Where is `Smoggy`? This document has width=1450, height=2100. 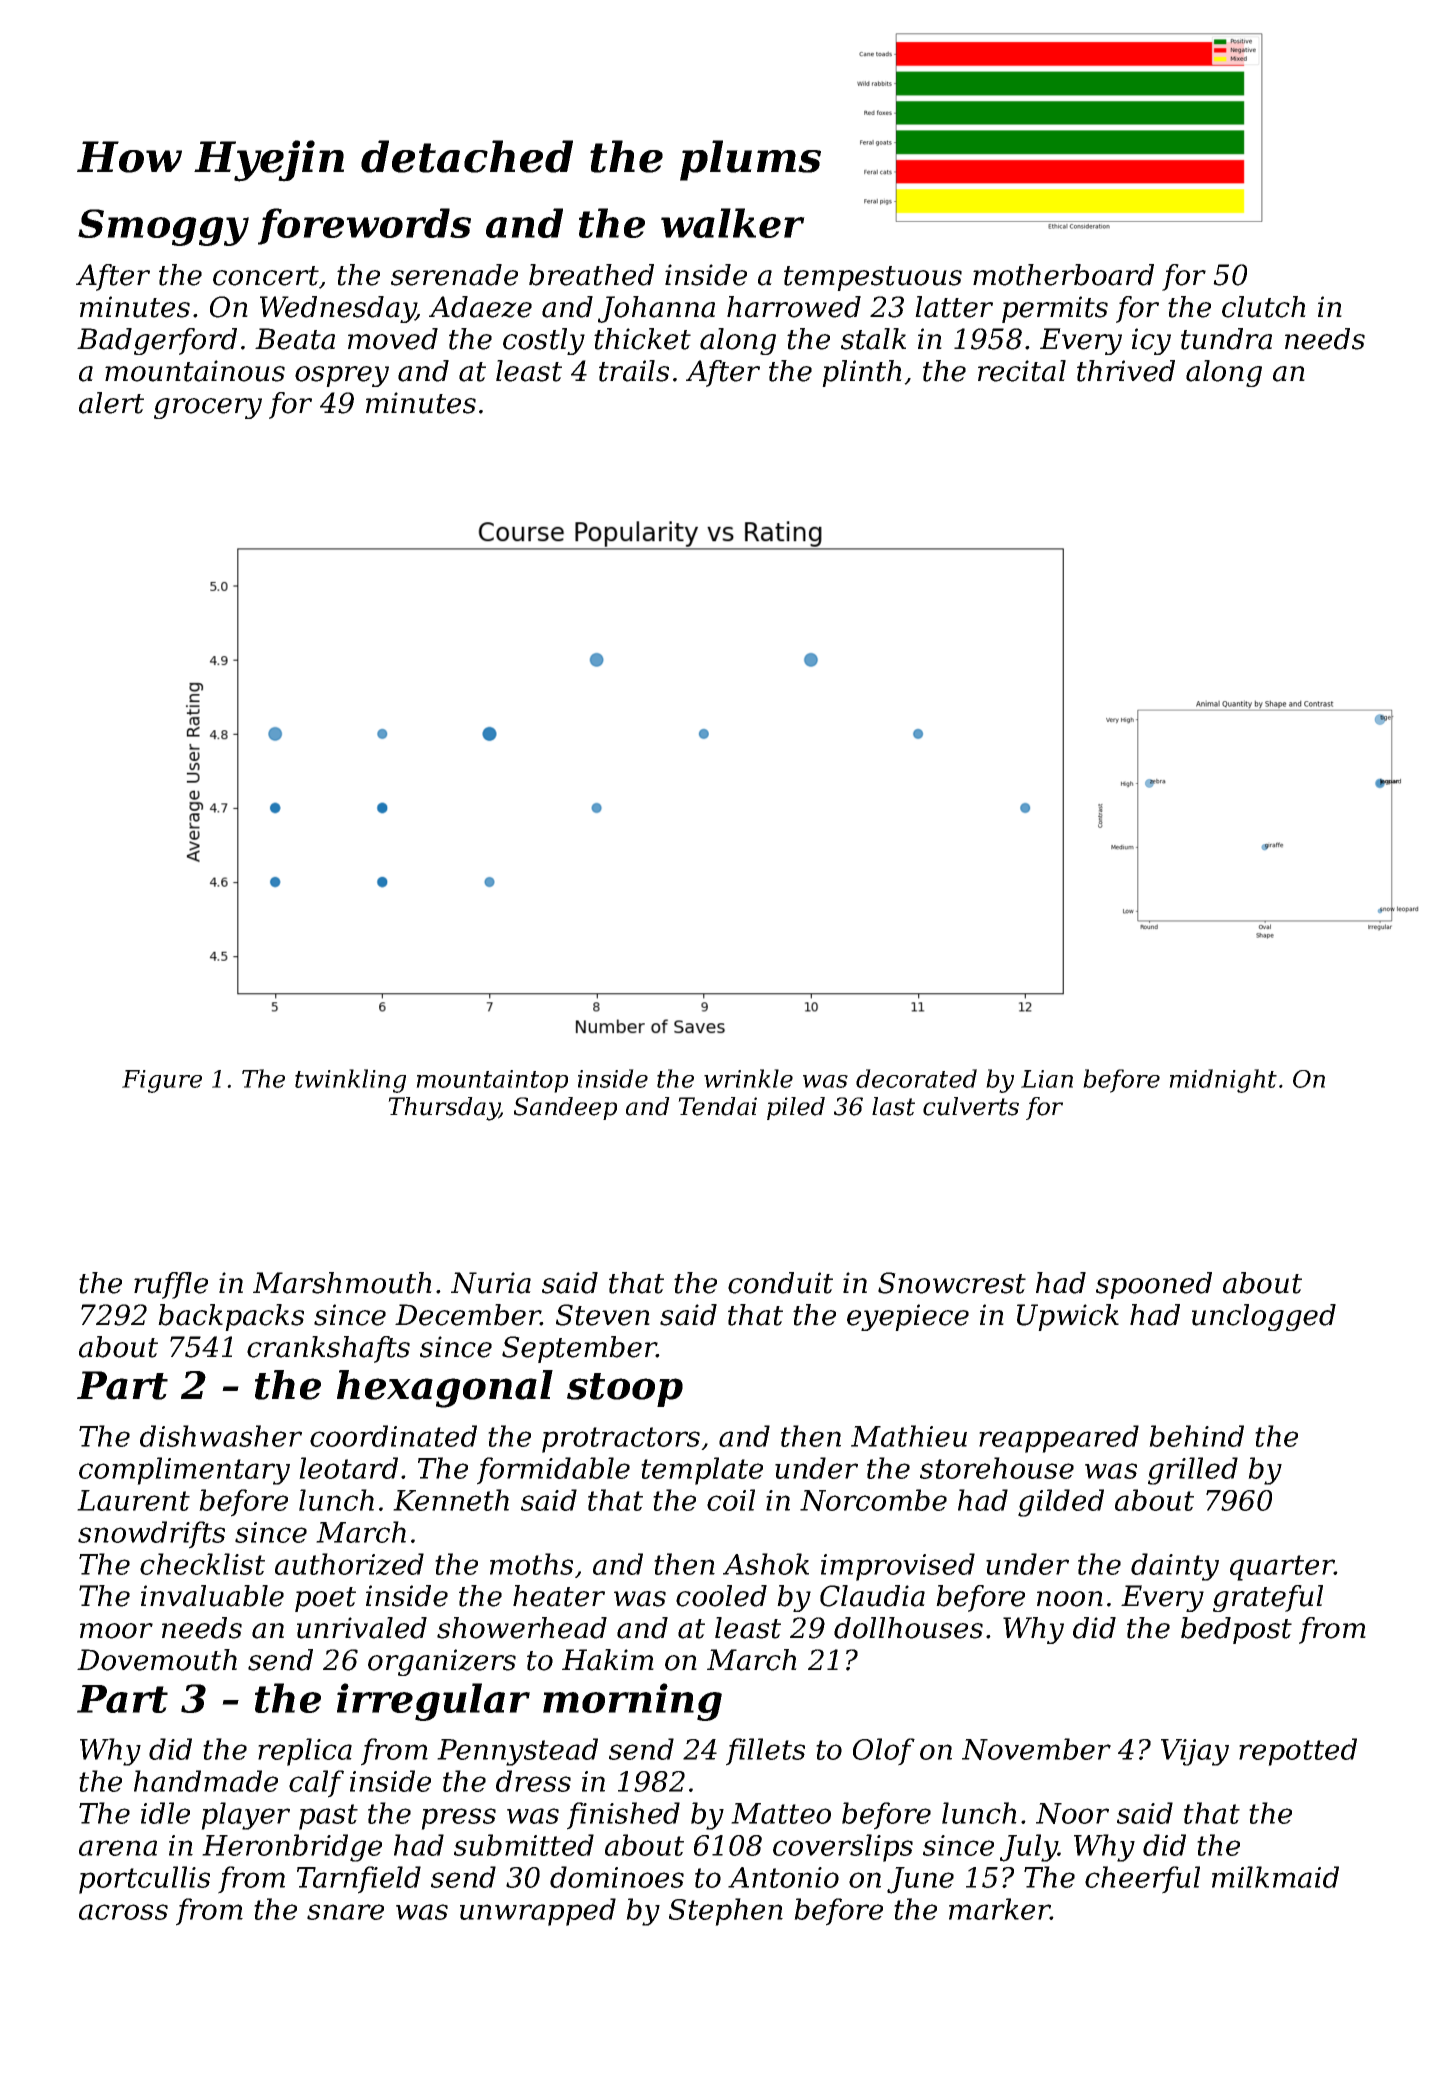
Smoggy is located at coordinates (163, 227).
